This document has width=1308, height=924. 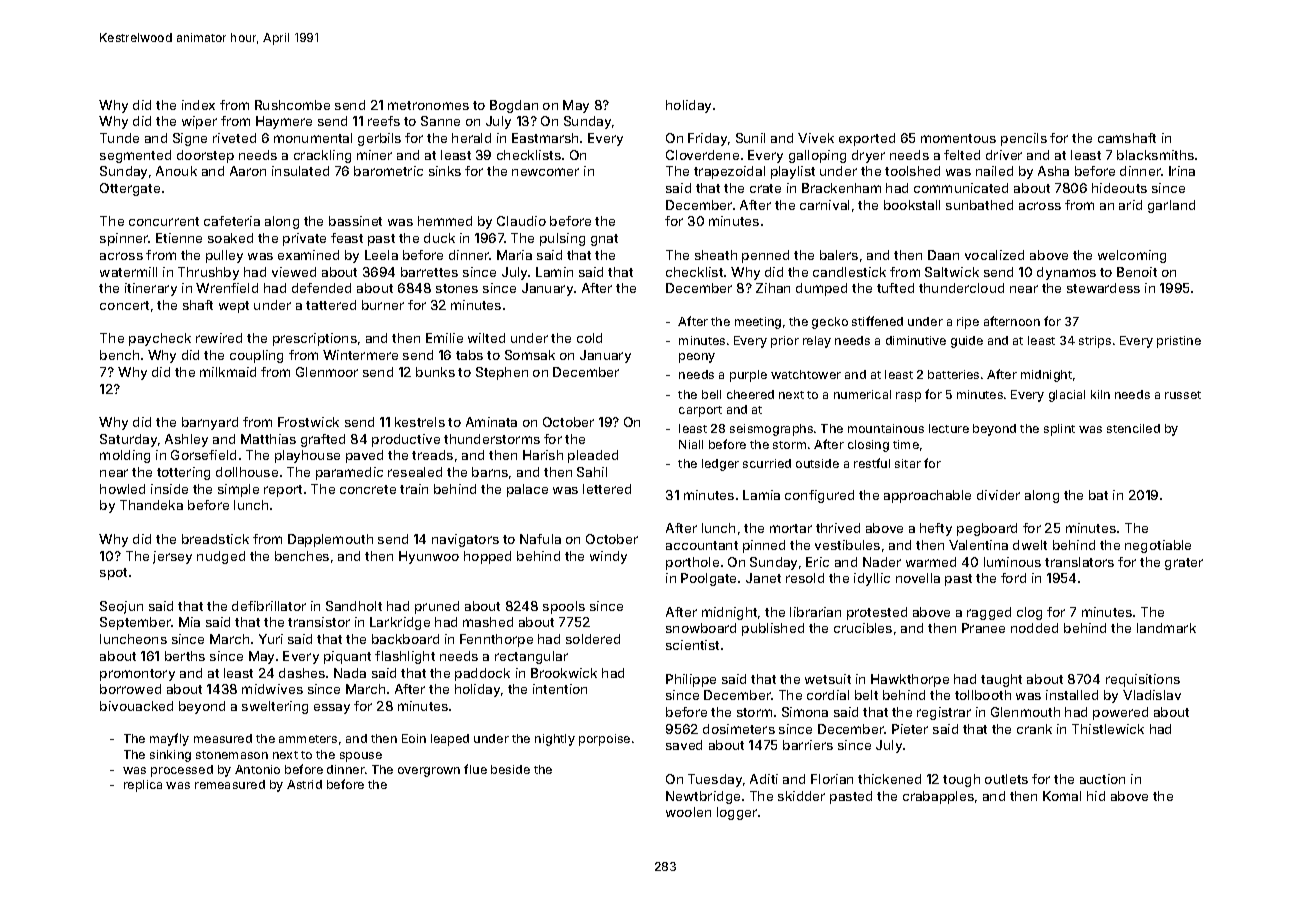 I want to click on Nafula, so click(x=540, y=539).
